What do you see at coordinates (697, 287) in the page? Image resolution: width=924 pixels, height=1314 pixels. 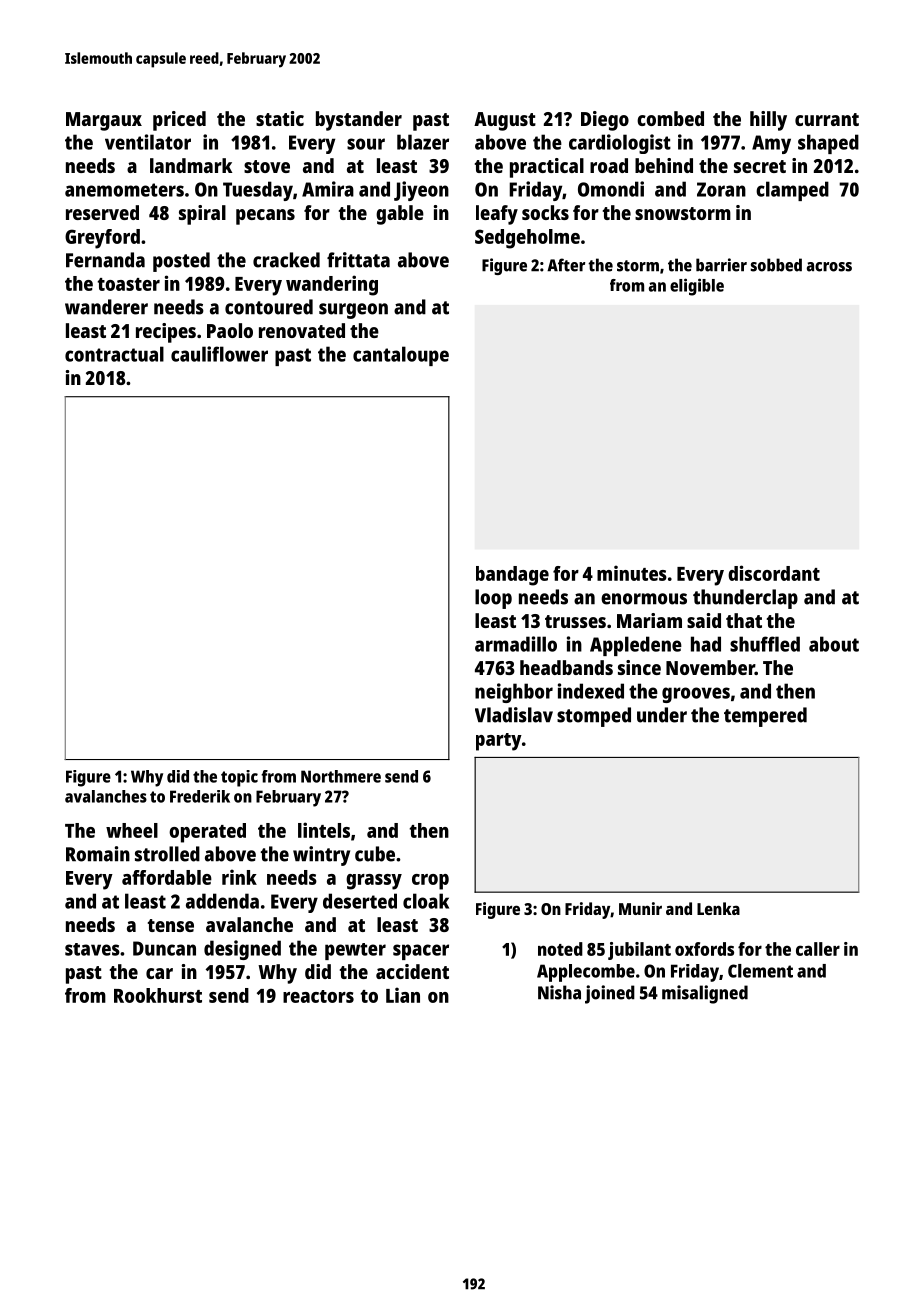 I see `eligible` at bounding box center [697, 287].
